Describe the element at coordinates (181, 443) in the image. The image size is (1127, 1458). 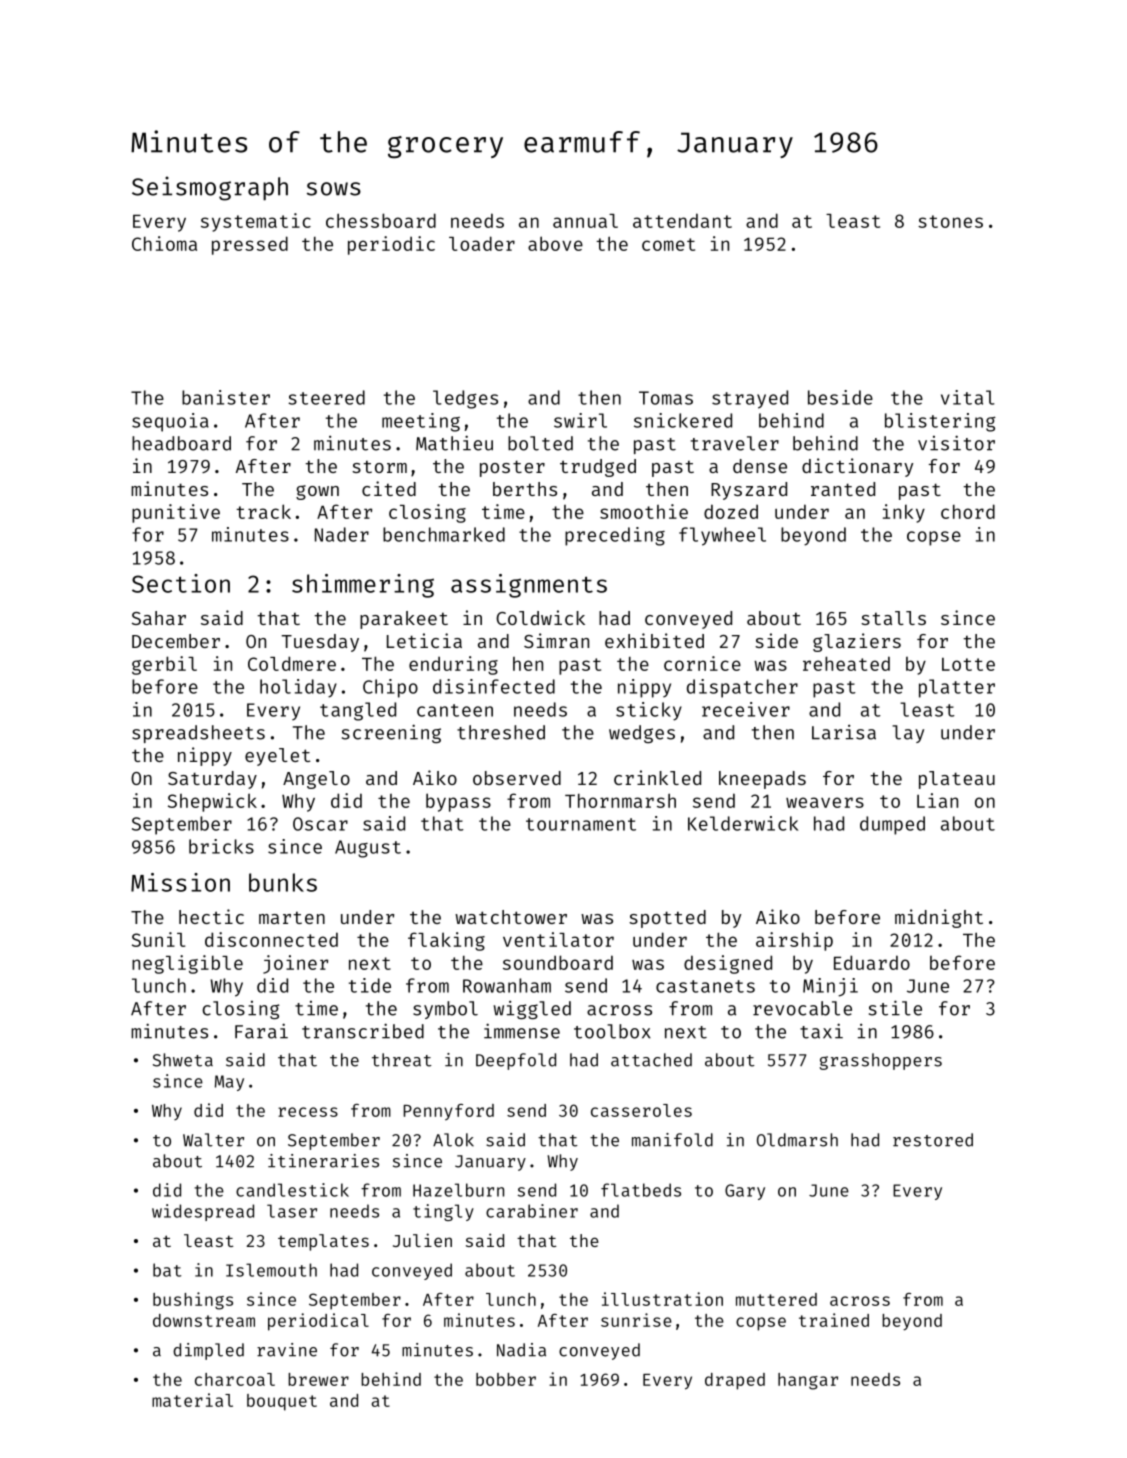
I see `headboard` at that location.
